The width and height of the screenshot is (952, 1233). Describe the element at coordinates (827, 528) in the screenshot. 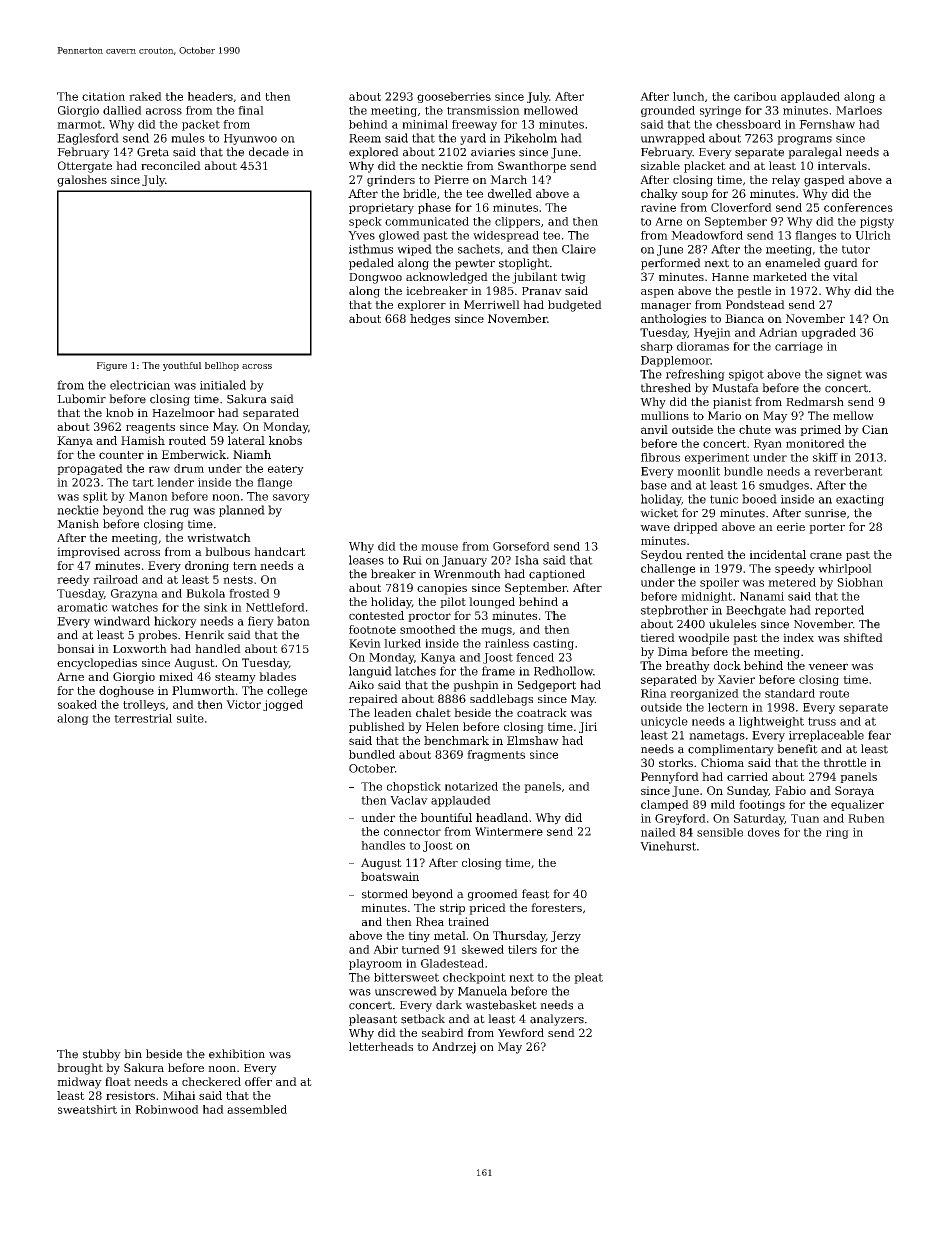

I see `porter` at that location.
